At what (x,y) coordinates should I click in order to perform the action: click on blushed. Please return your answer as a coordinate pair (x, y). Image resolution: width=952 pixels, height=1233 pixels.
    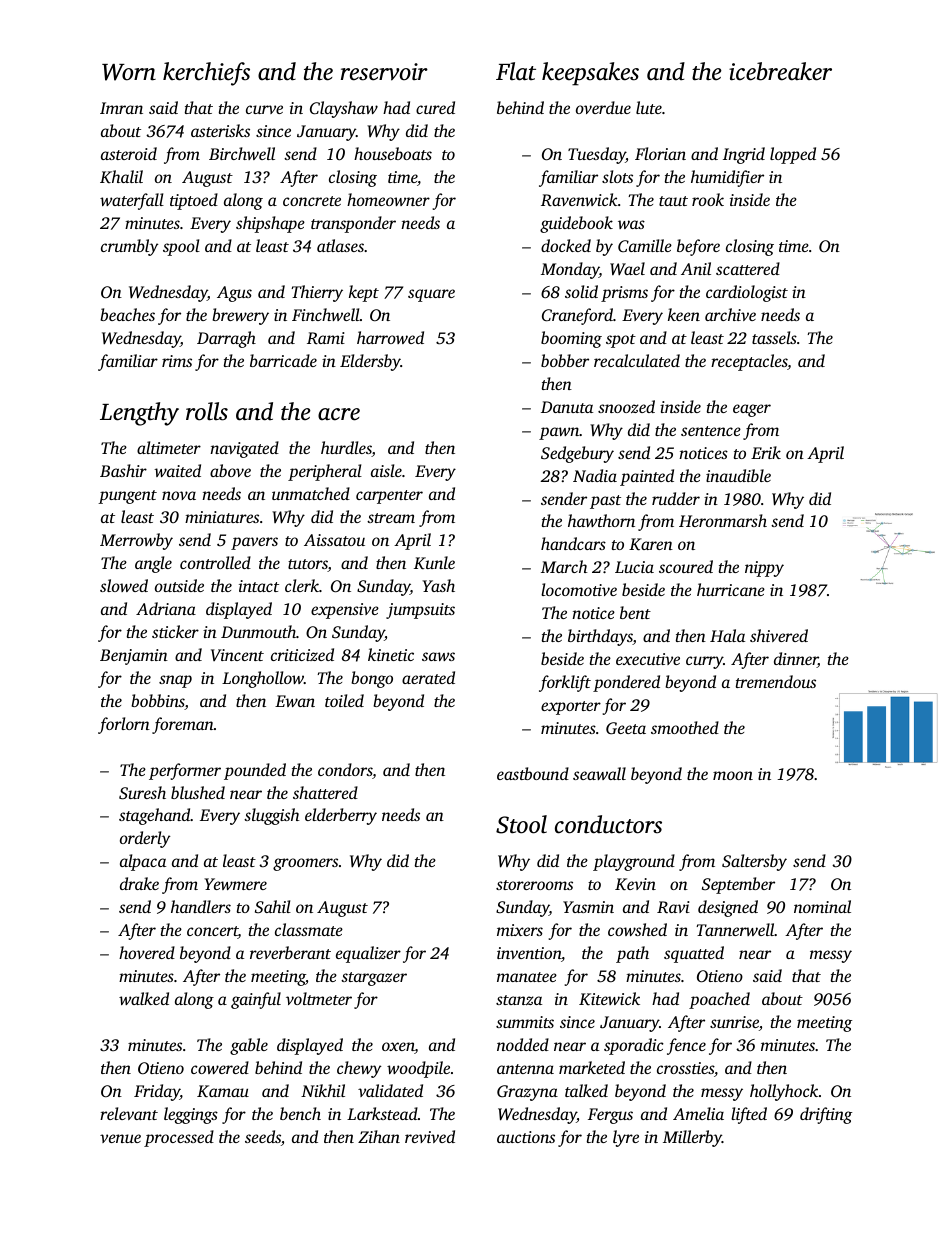
    Looking at the image, I should click on (198, 792).
